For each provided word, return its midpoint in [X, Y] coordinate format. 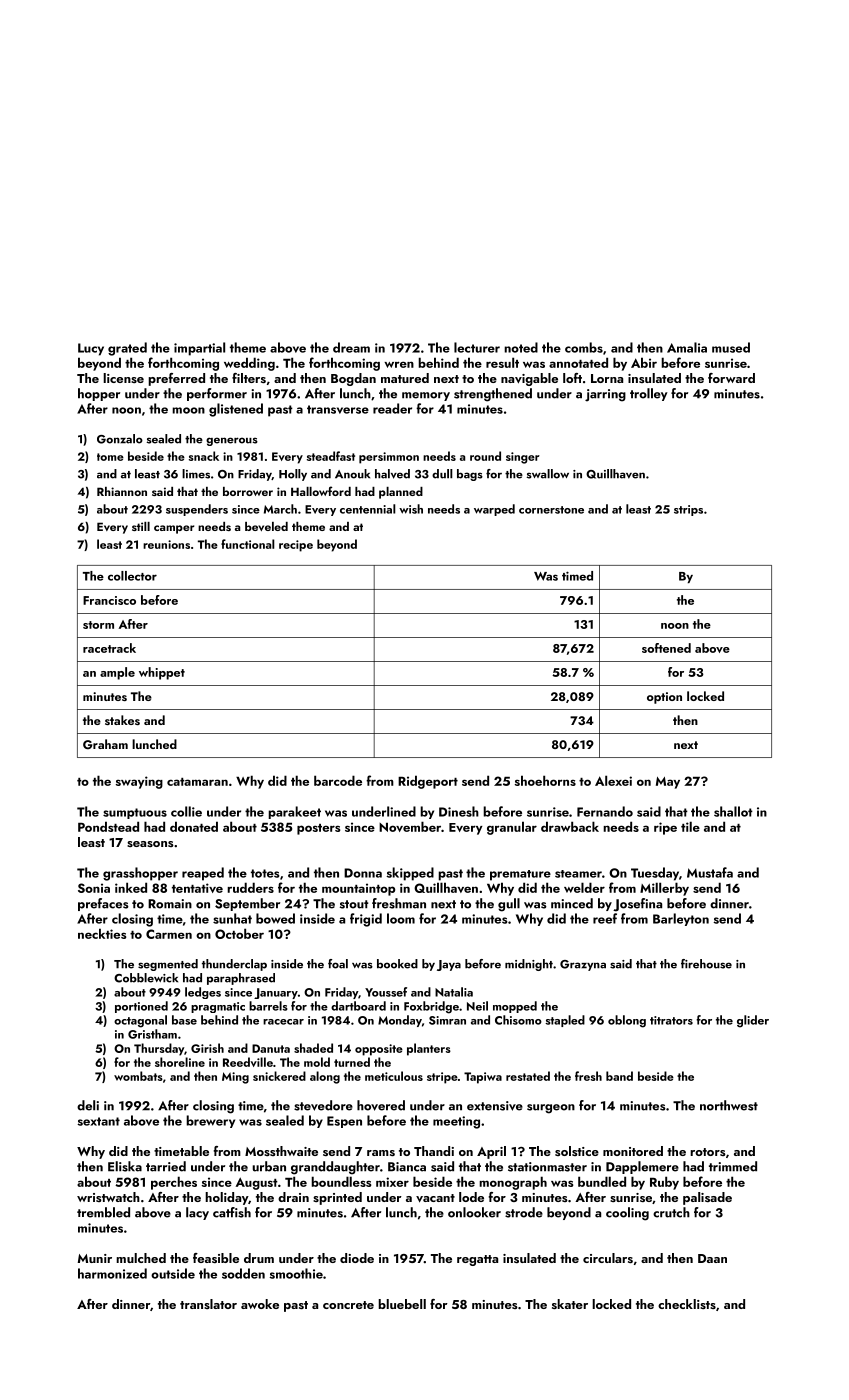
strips [688, 510]
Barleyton [681, 919]
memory [426, 396]
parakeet [294, 812]
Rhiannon [122, 491]
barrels [268, 1006]
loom [401, 918]
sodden [243, 1273]
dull [442, 474]
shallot [733, 811]
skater [570, 1304]
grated [127, 349]
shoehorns [545, 780]
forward [731, 378]
